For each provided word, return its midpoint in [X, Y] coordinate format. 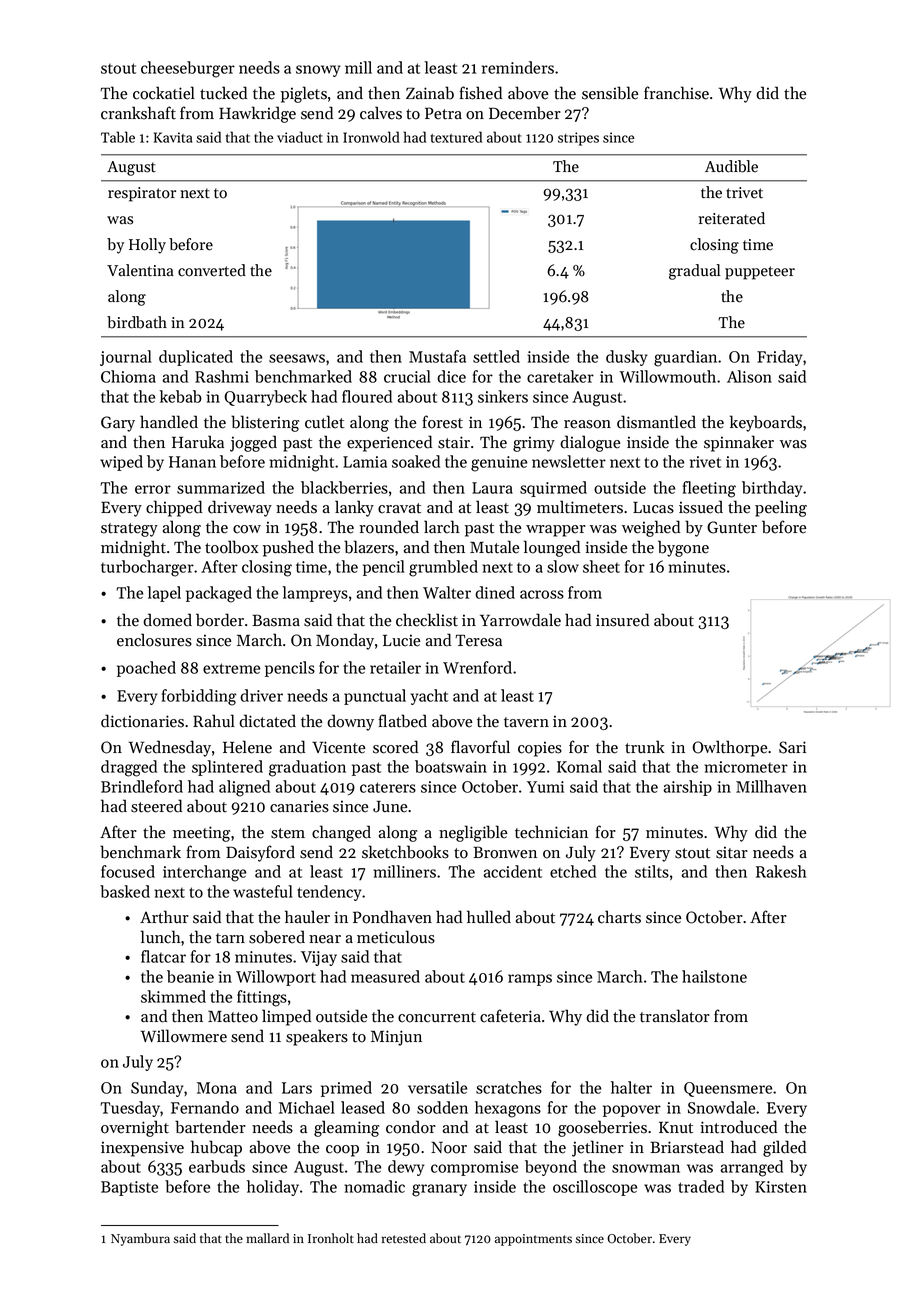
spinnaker [739, 443]
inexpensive [142, 1149]
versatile [437, 1087]
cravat [399, 508]
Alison [749, 376]
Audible [731, 166]
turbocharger [147, 568]
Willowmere [184, 1036]
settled [496, 356]
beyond [551, 1168]
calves [381, 113]
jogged [253, 443]
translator [675, 1016]
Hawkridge [257, 114]
